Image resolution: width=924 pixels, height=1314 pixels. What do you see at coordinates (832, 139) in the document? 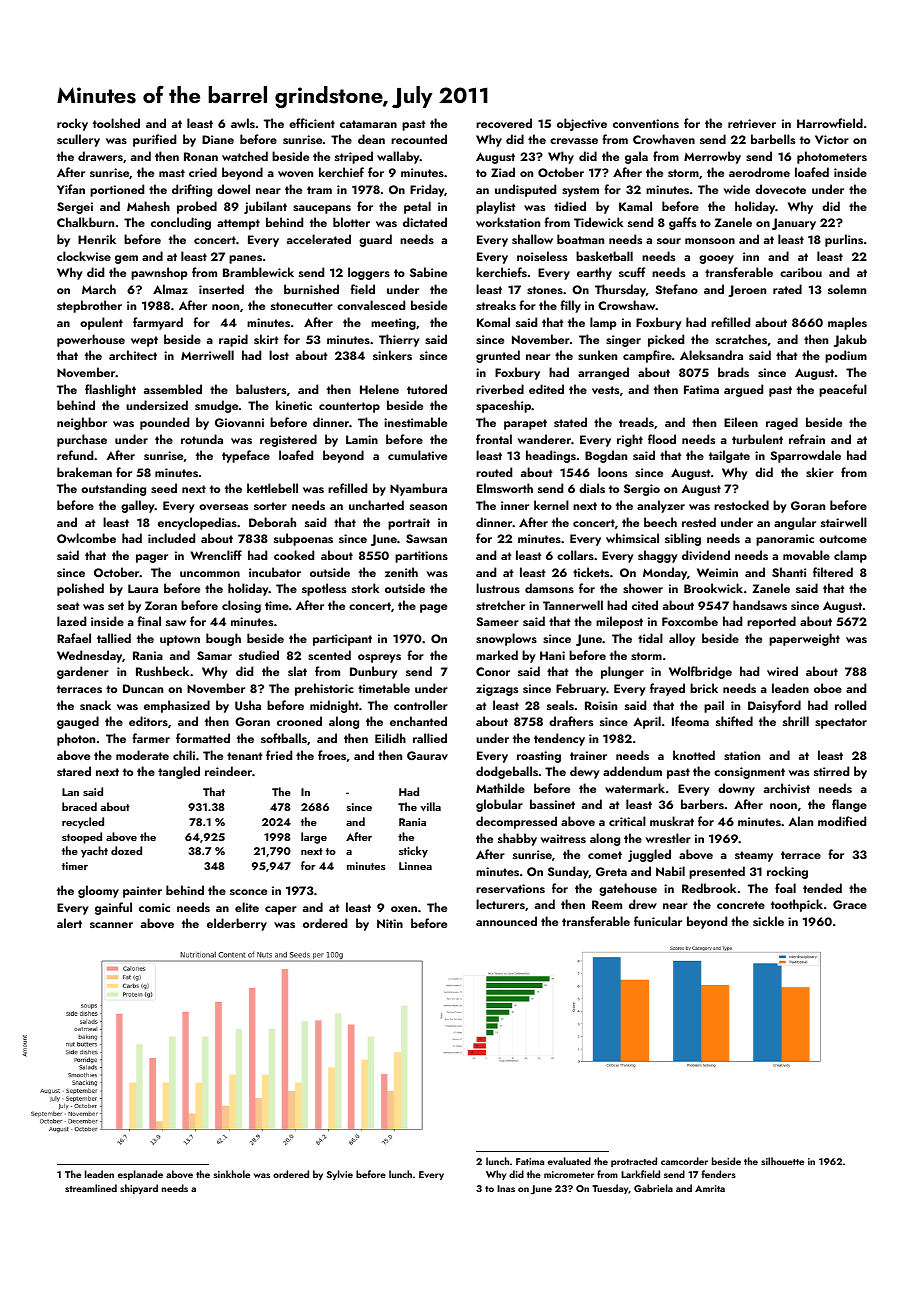
I see `Victor` at bounding box center [832, 139].
